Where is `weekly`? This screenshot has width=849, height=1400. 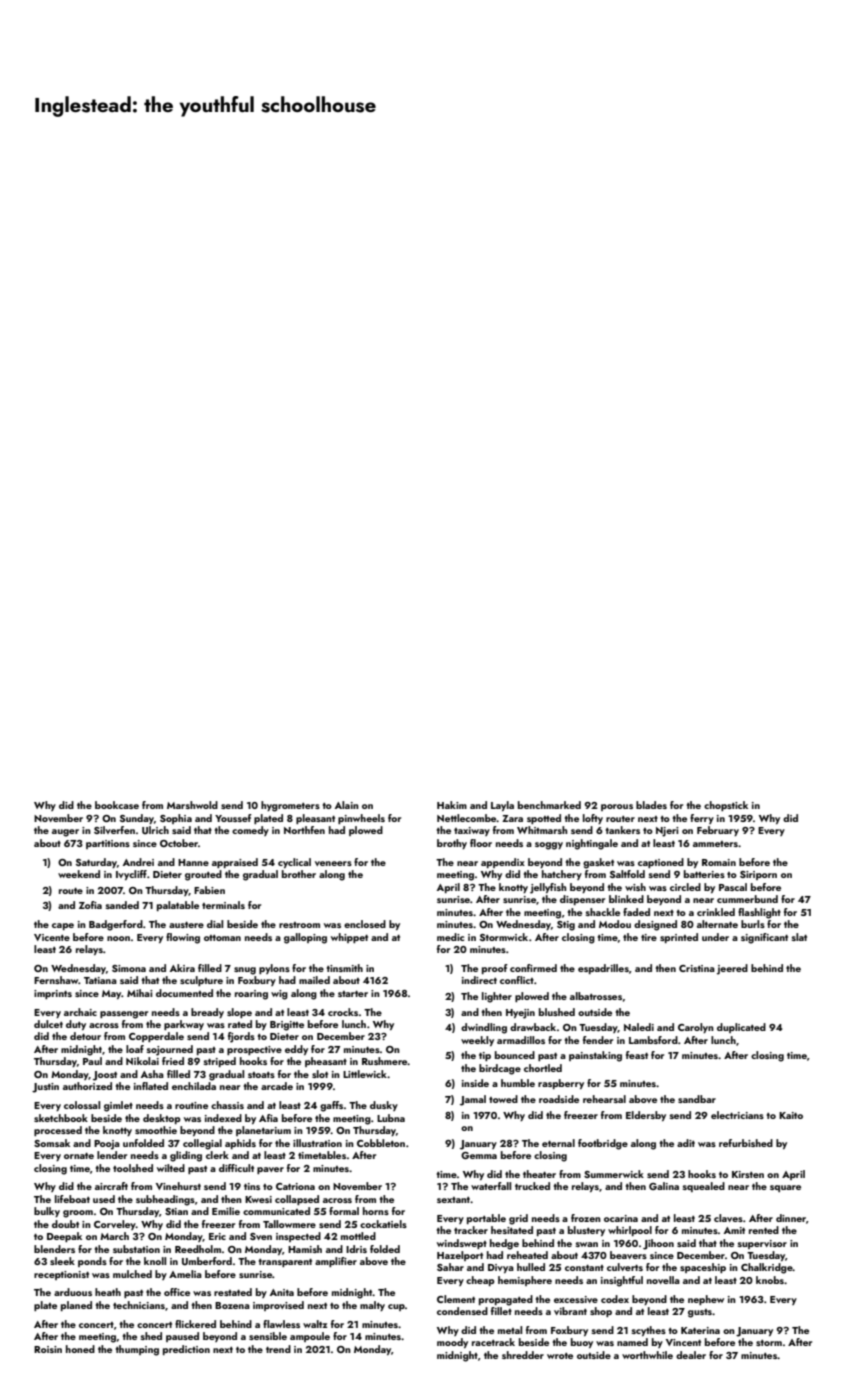
weekly is located at coordinates (477, 1041).
